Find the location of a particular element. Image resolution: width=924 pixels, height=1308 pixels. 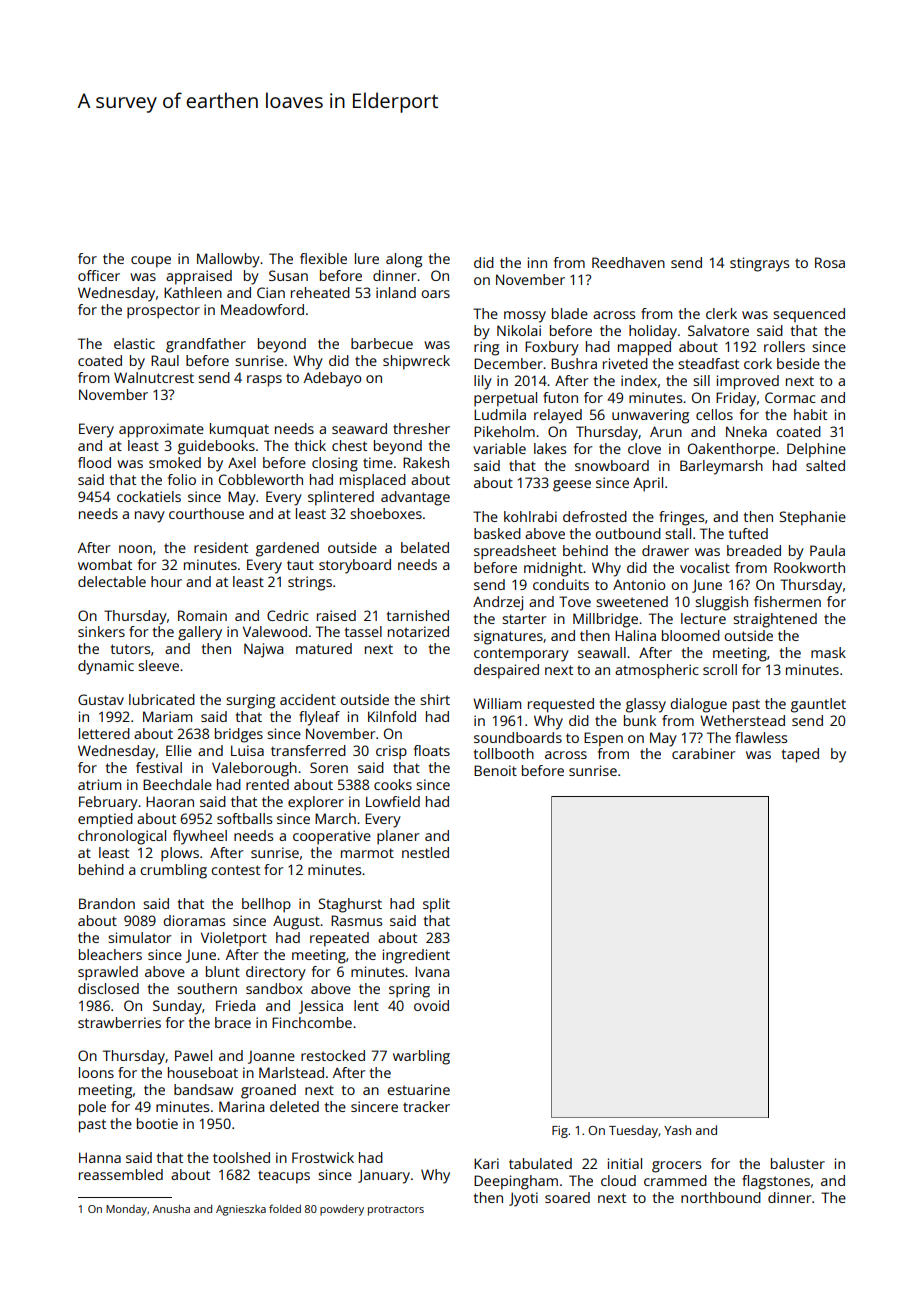

lubricated is located at coordinates (162, 699).
